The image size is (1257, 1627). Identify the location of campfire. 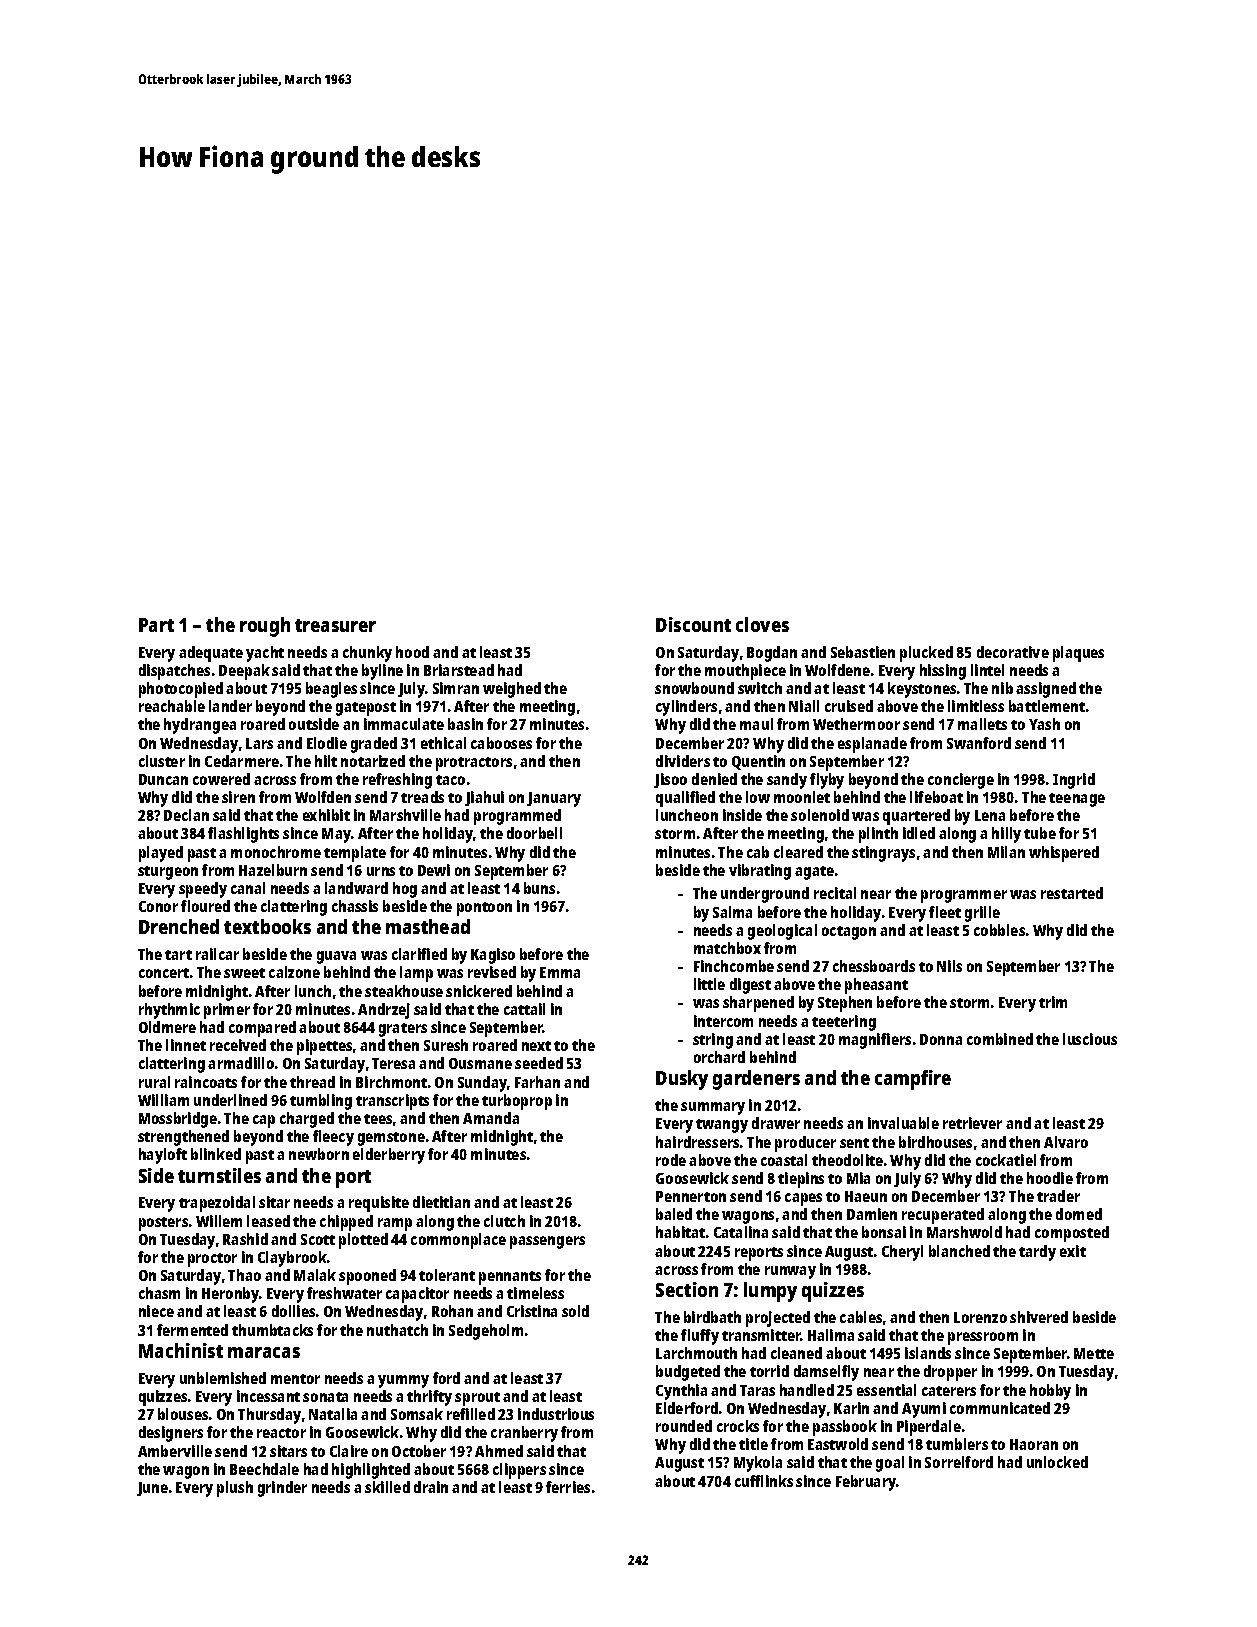
(913, 1080).
